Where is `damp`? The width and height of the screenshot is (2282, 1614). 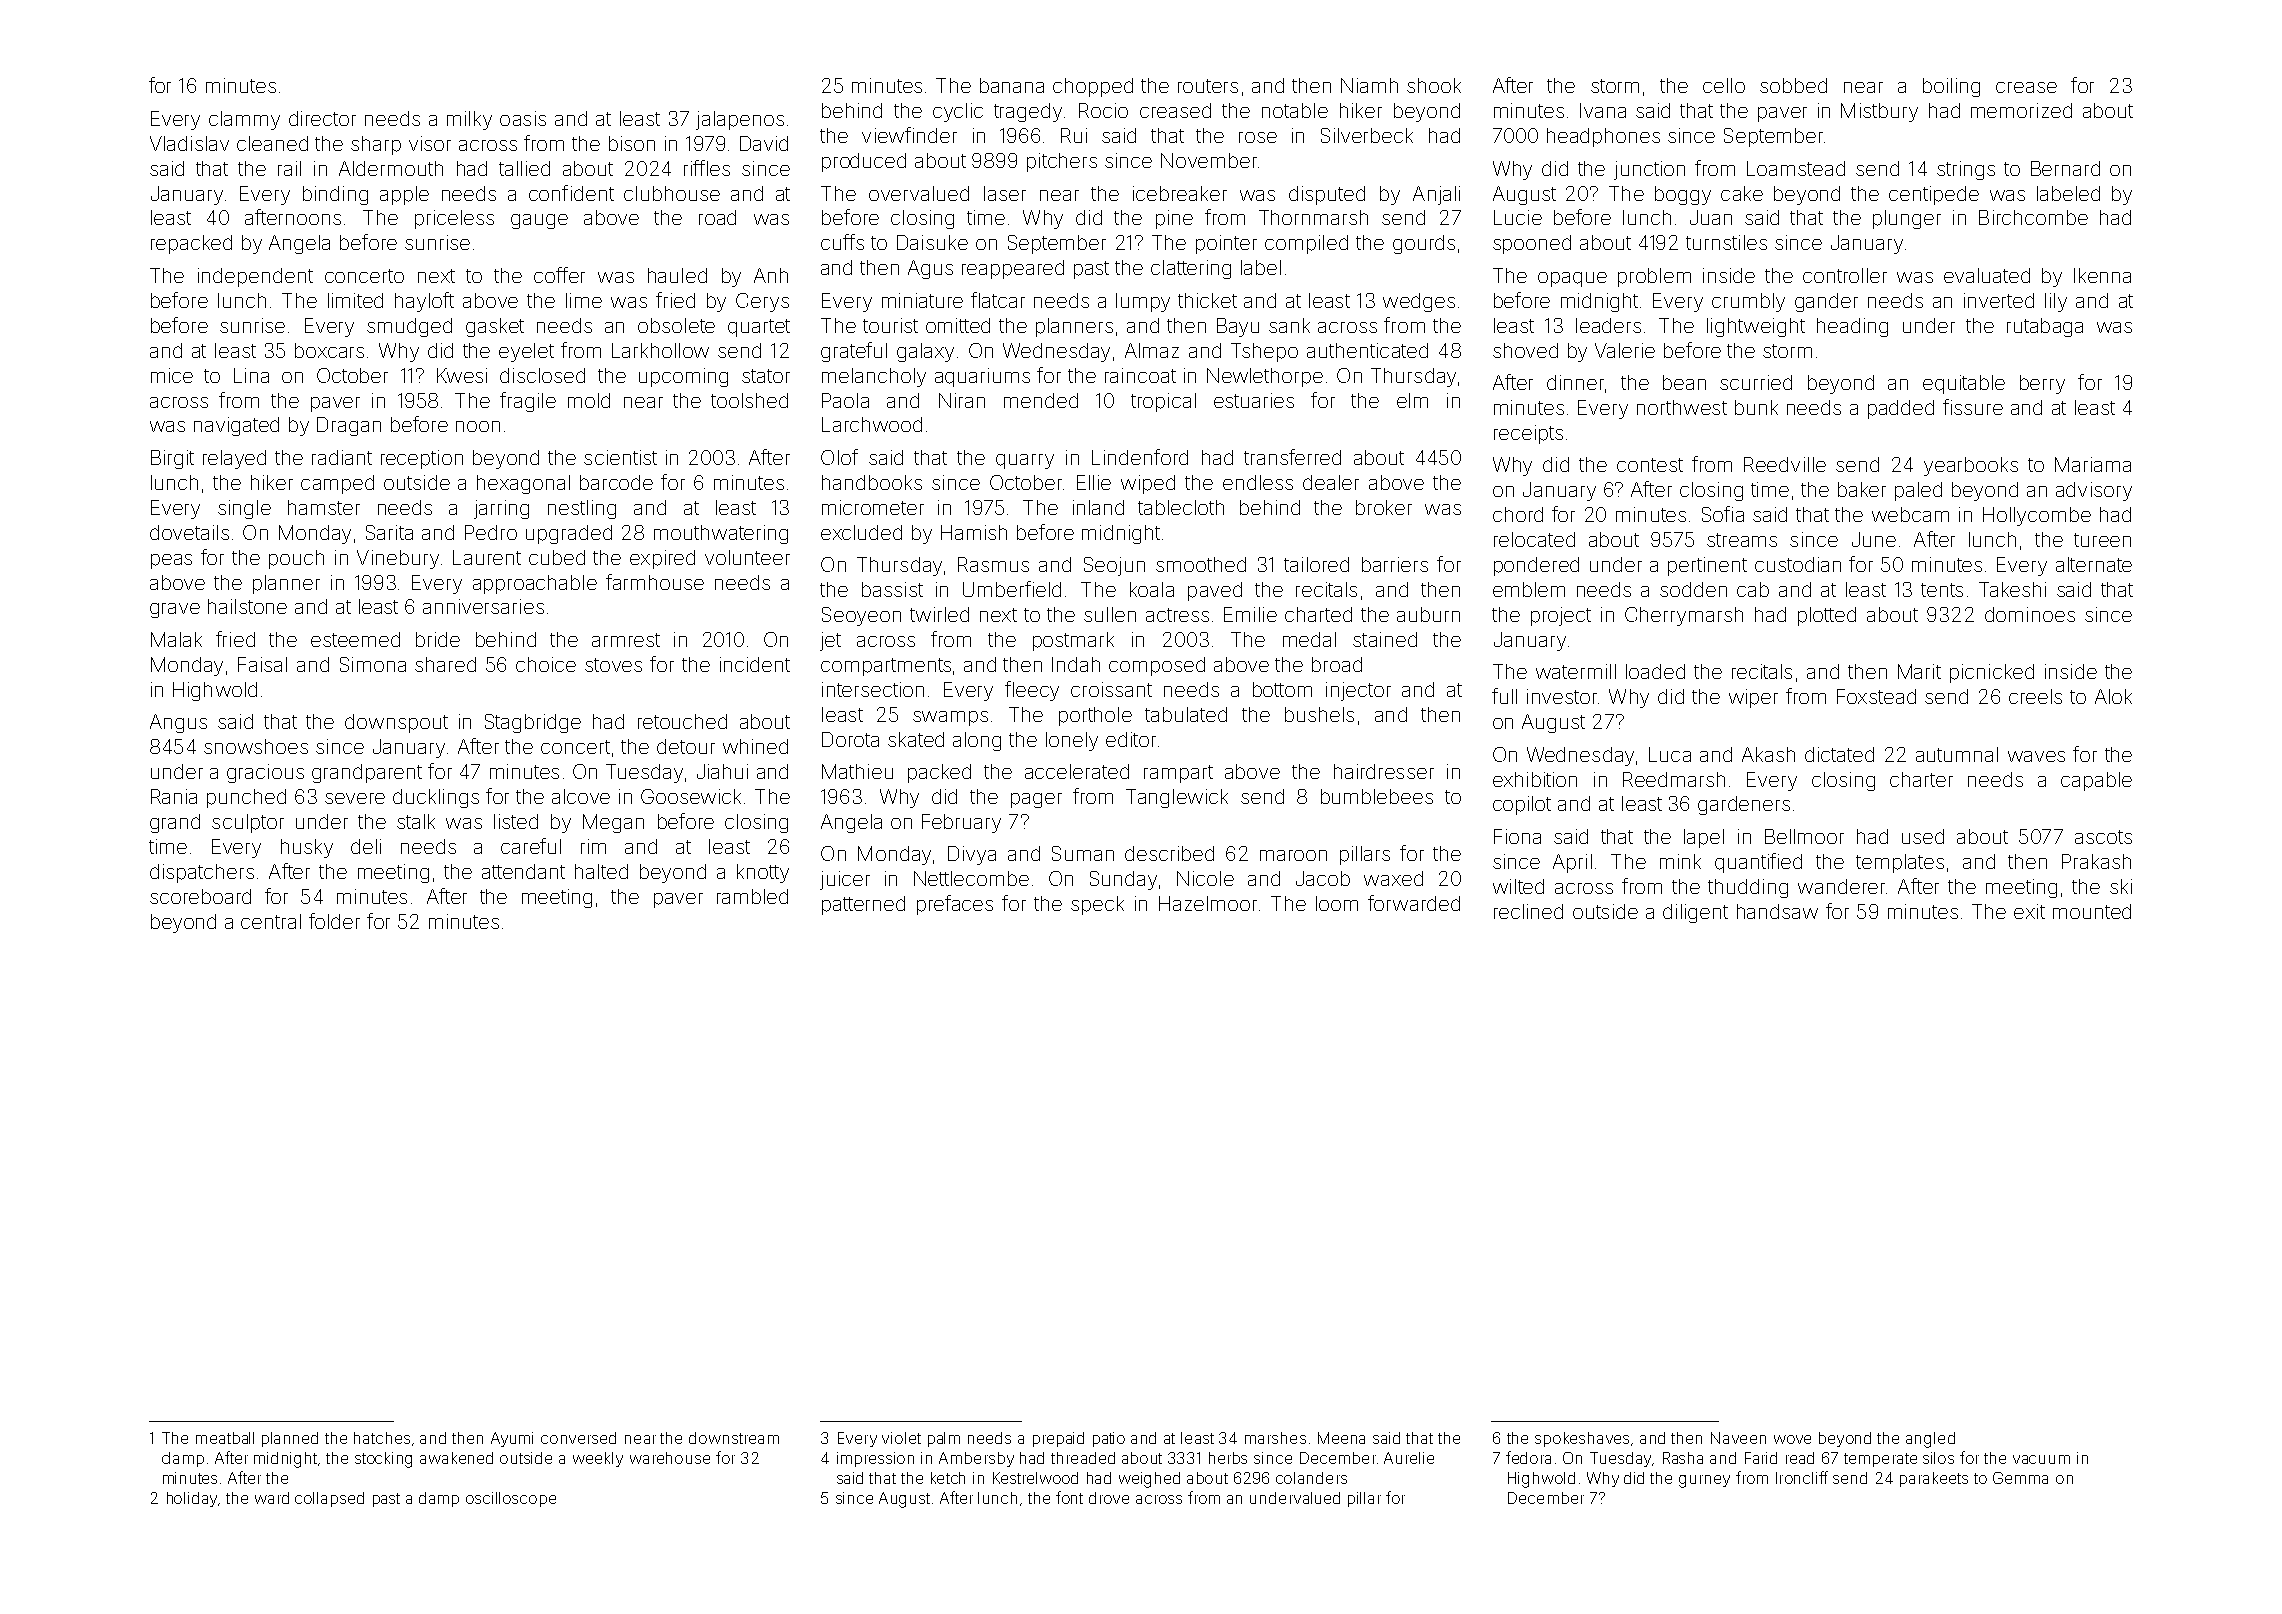
damp is located at coordinates (439, 1499).
